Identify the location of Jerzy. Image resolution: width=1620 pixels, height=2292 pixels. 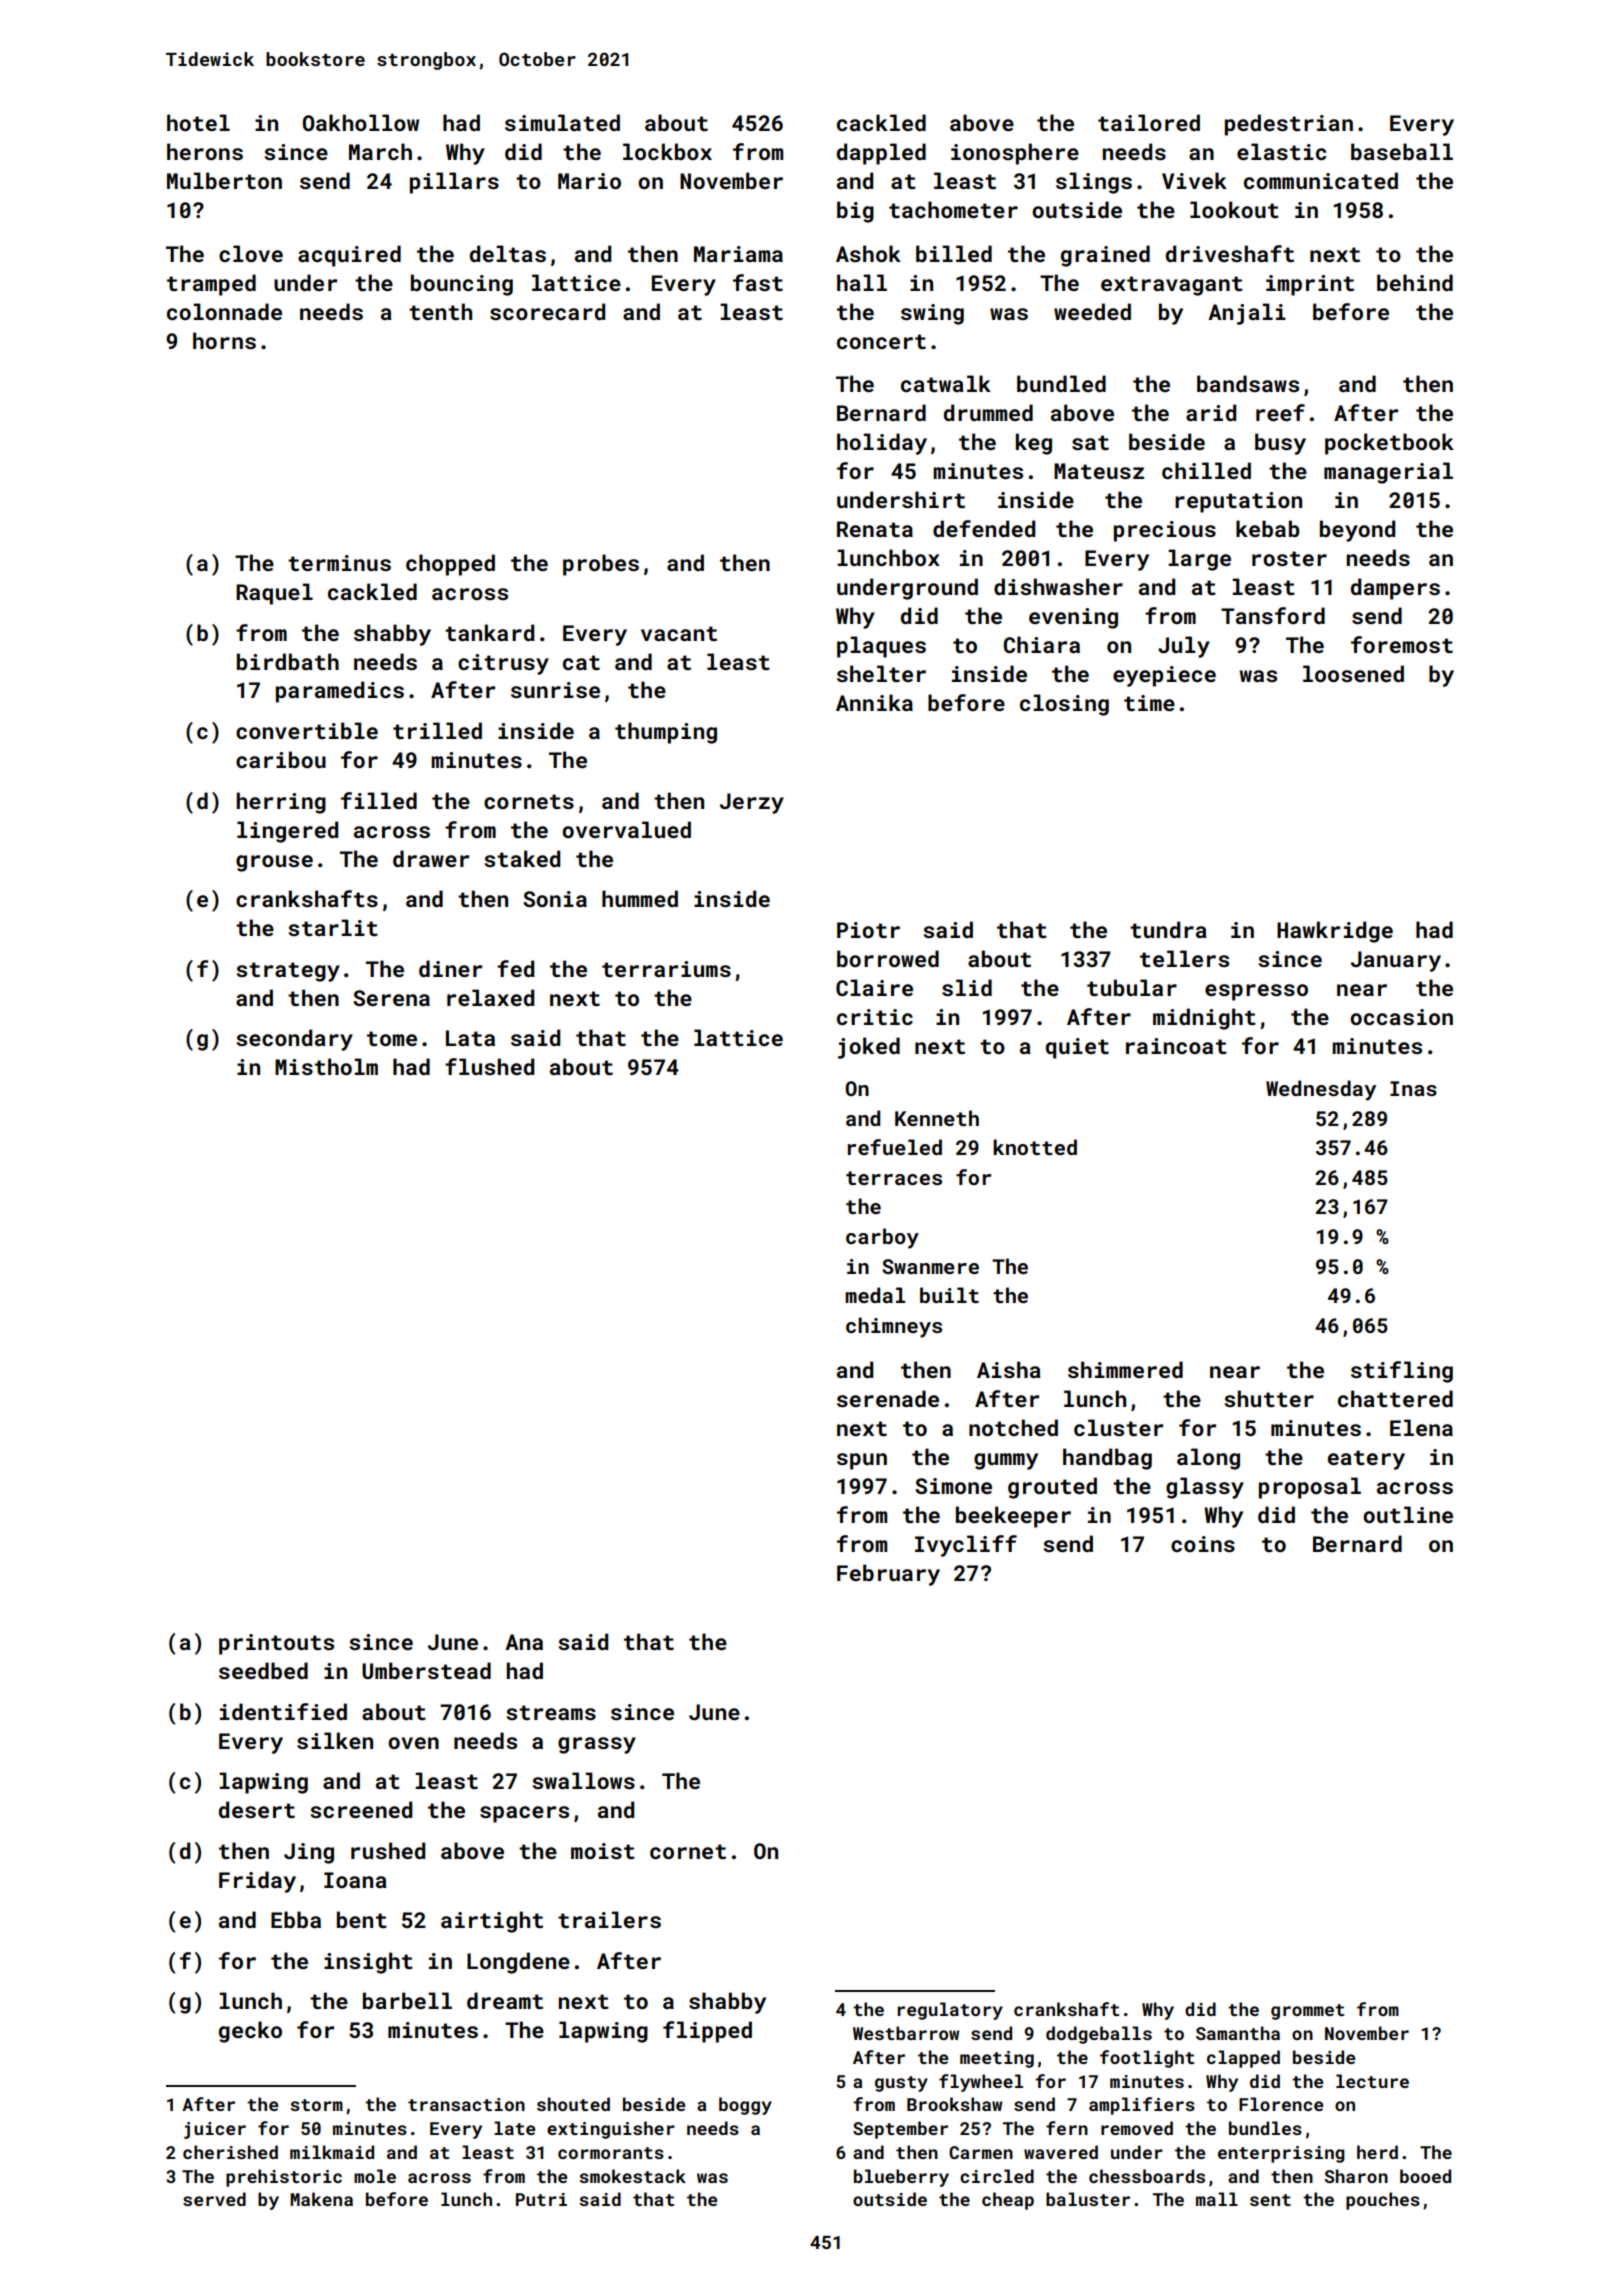
(752, 803).
